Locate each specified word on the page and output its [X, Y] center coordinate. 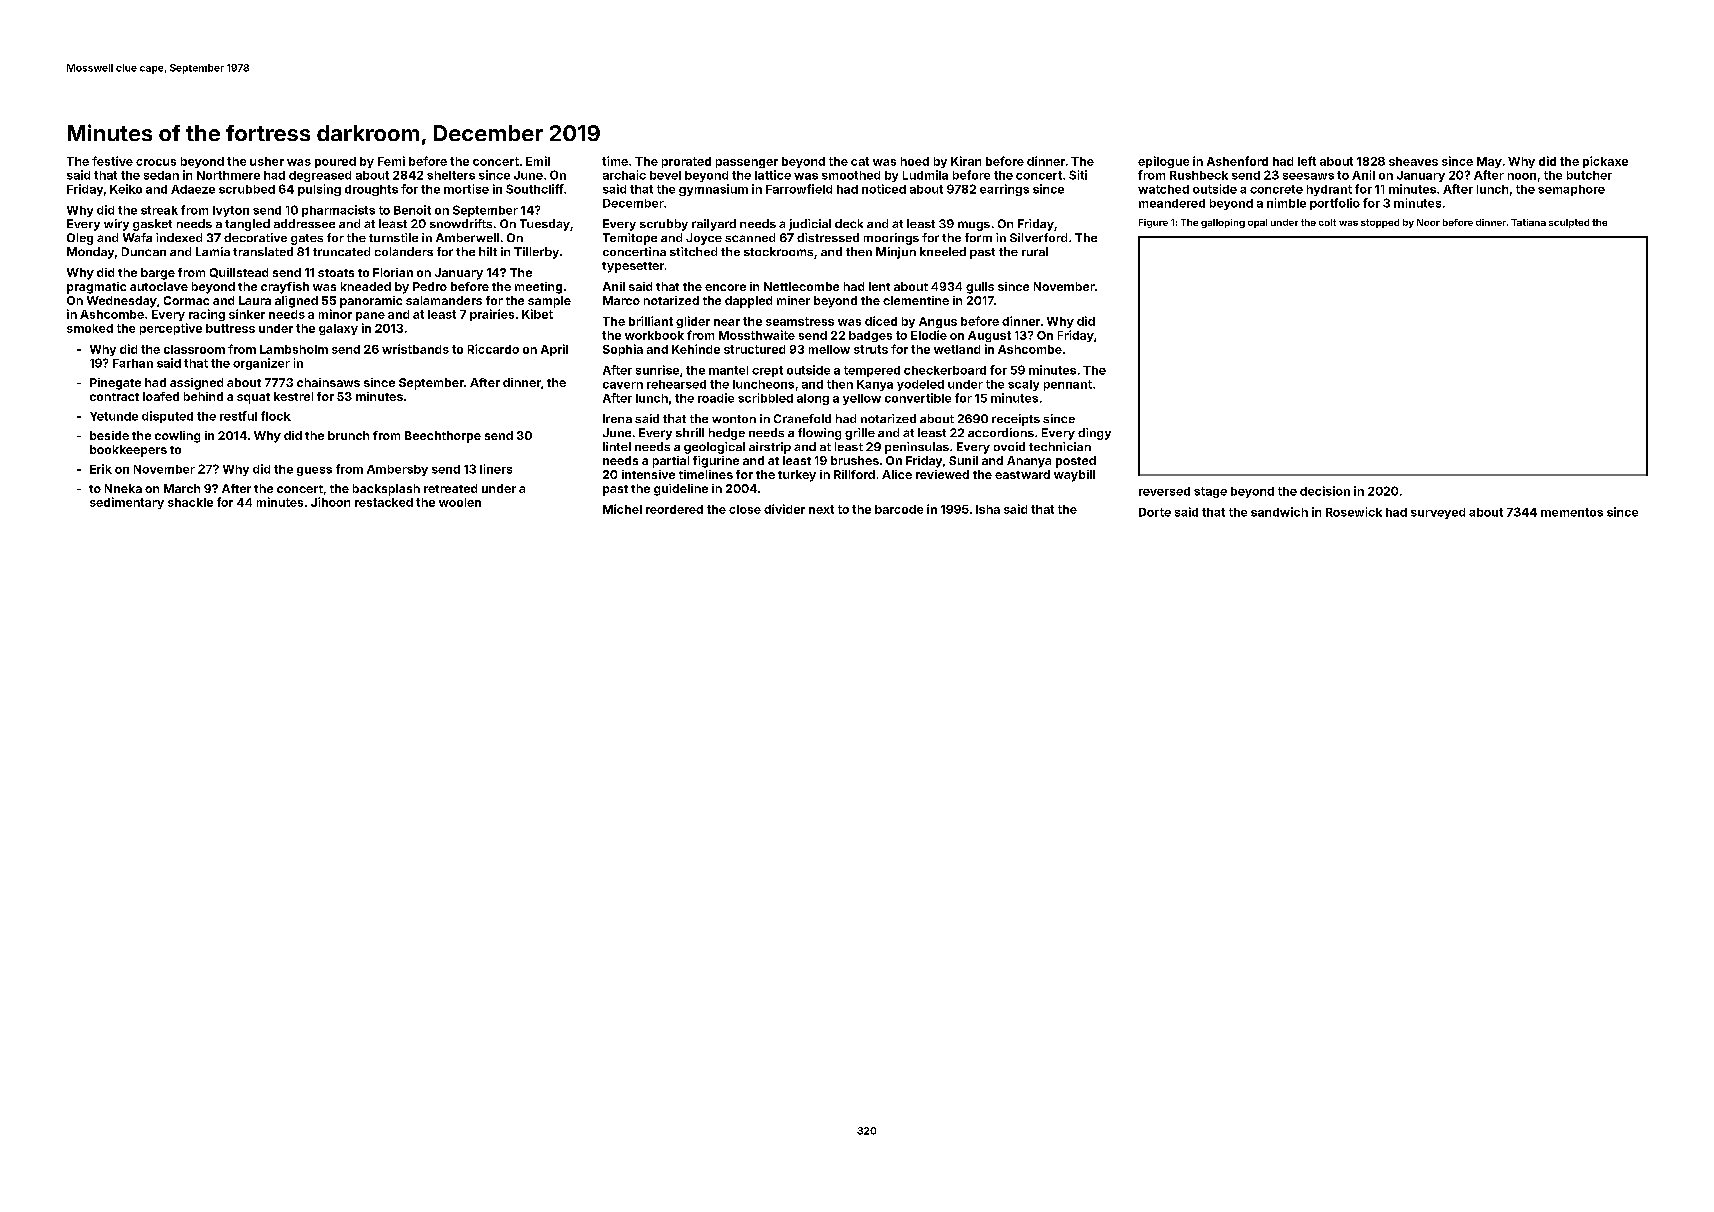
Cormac [186, 300]
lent [879, 286]
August [989, 336]
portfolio [1335, 204]
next [821, 509]
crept [767, 371]
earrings [1004, 190]
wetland [957, 349]
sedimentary [127, 503]
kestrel [293, 396]
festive [112, 161]
